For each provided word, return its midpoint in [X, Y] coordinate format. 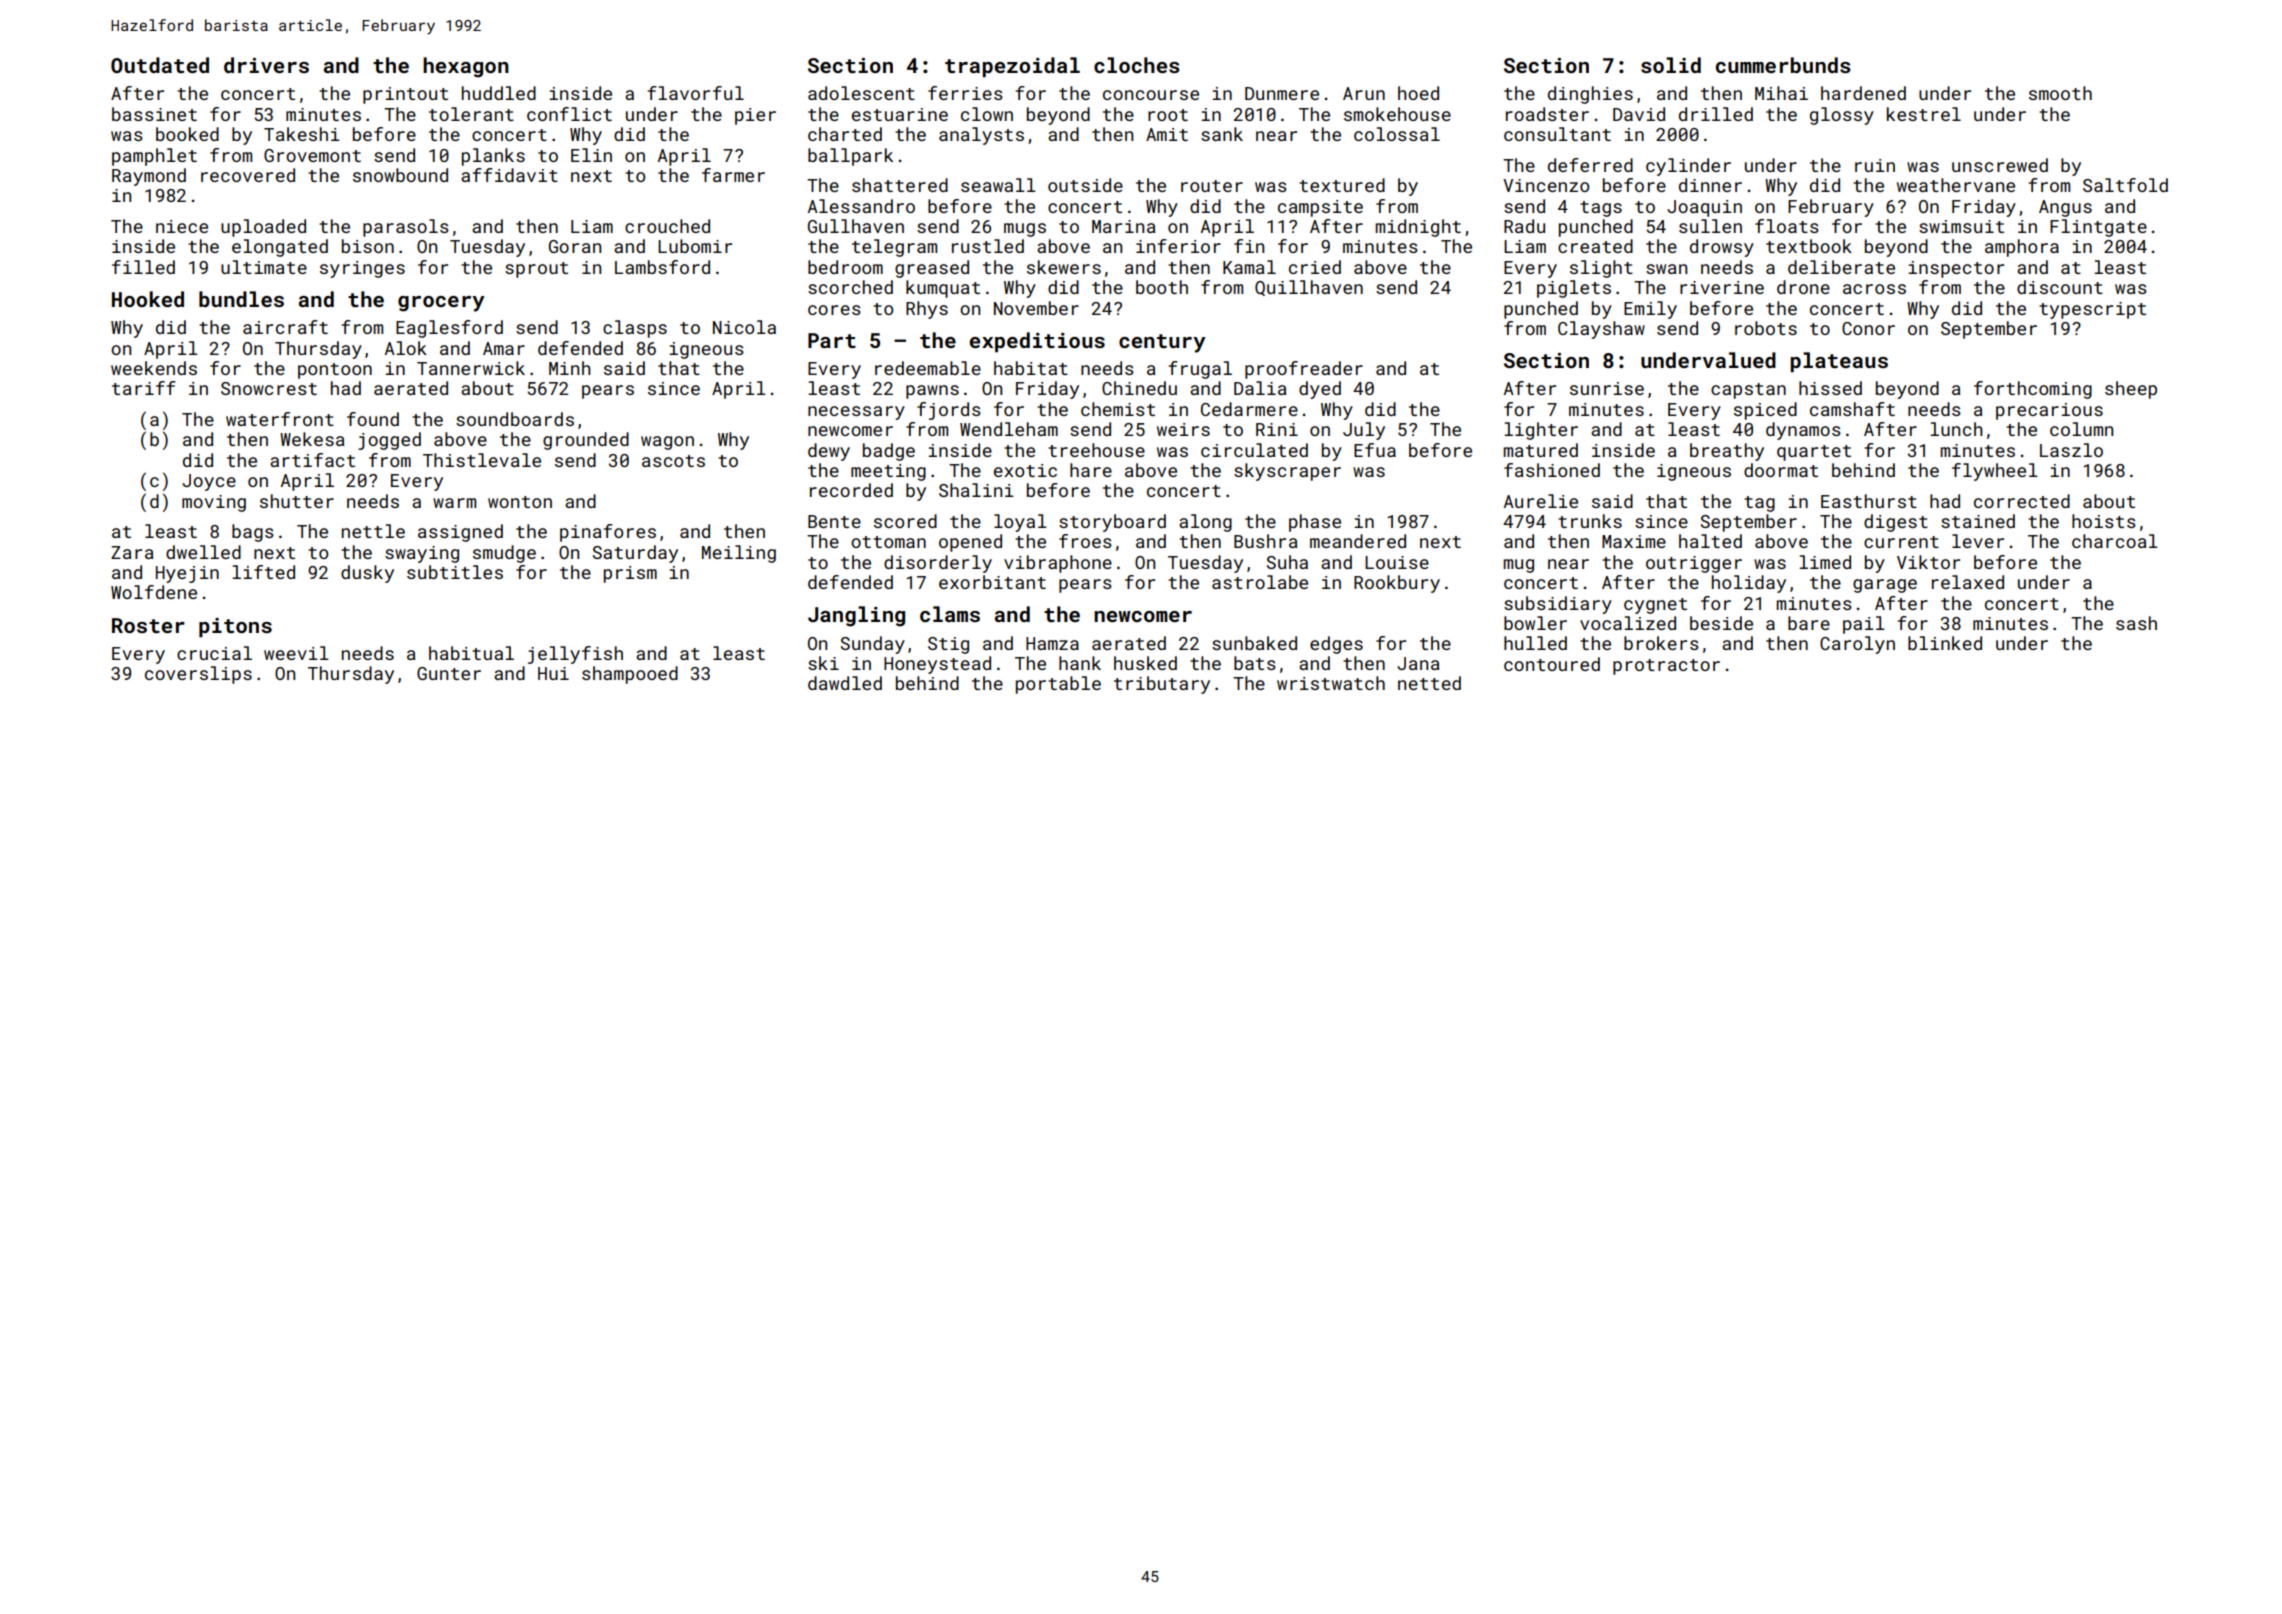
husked [1145, 663]
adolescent [861, 93]
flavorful [696, 93]
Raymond [149, 177]
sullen [1710, 226]
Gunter [449, 673]
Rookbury [1397, 584]
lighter [1541, 431]
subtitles [455, 572]
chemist [1118, 409]
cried [1315, 267]
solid [1671, 65]
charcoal [2115, 541]
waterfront [280, 419]
